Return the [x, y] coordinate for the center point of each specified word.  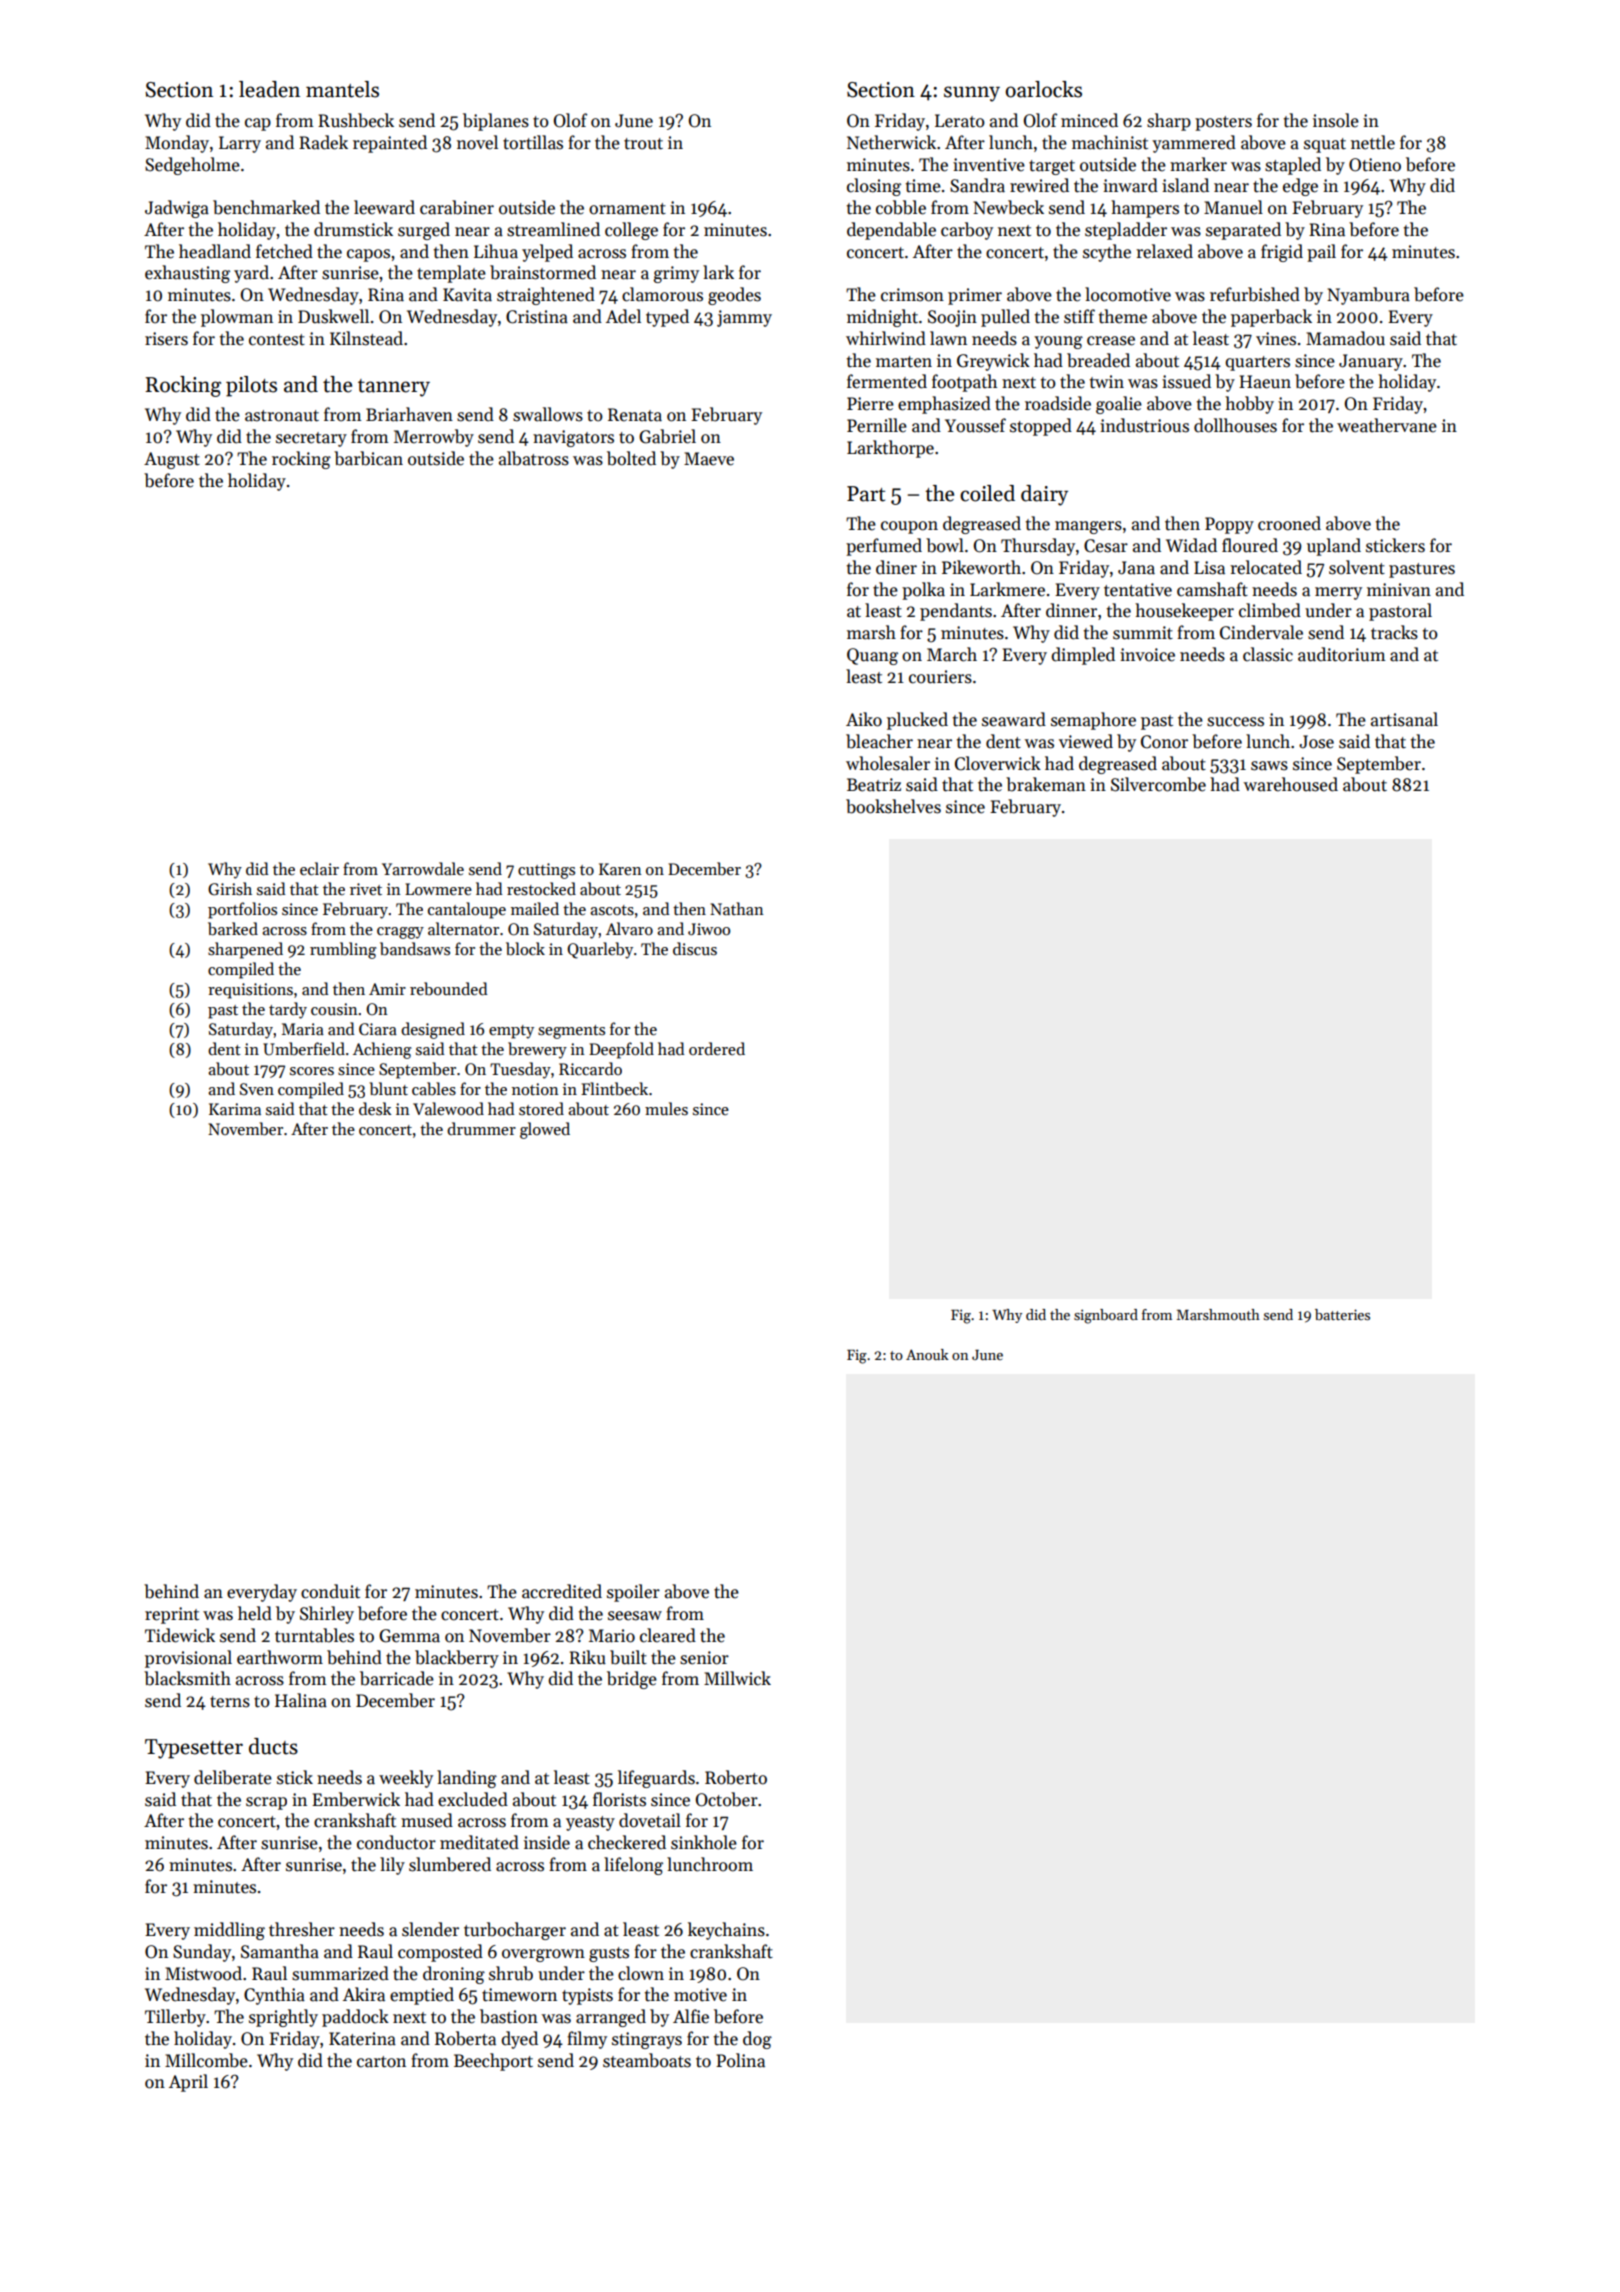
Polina [740, 2060]
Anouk [927, 1354]
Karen [620, 869]
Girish [230, 889]
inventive [989, 165]
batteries [1342, 1314]
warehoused [1291, 784]
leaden [269, 89]
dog [757, 2040]
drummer [481, 1128]
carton [381, 2062]
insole [1336, 120]
